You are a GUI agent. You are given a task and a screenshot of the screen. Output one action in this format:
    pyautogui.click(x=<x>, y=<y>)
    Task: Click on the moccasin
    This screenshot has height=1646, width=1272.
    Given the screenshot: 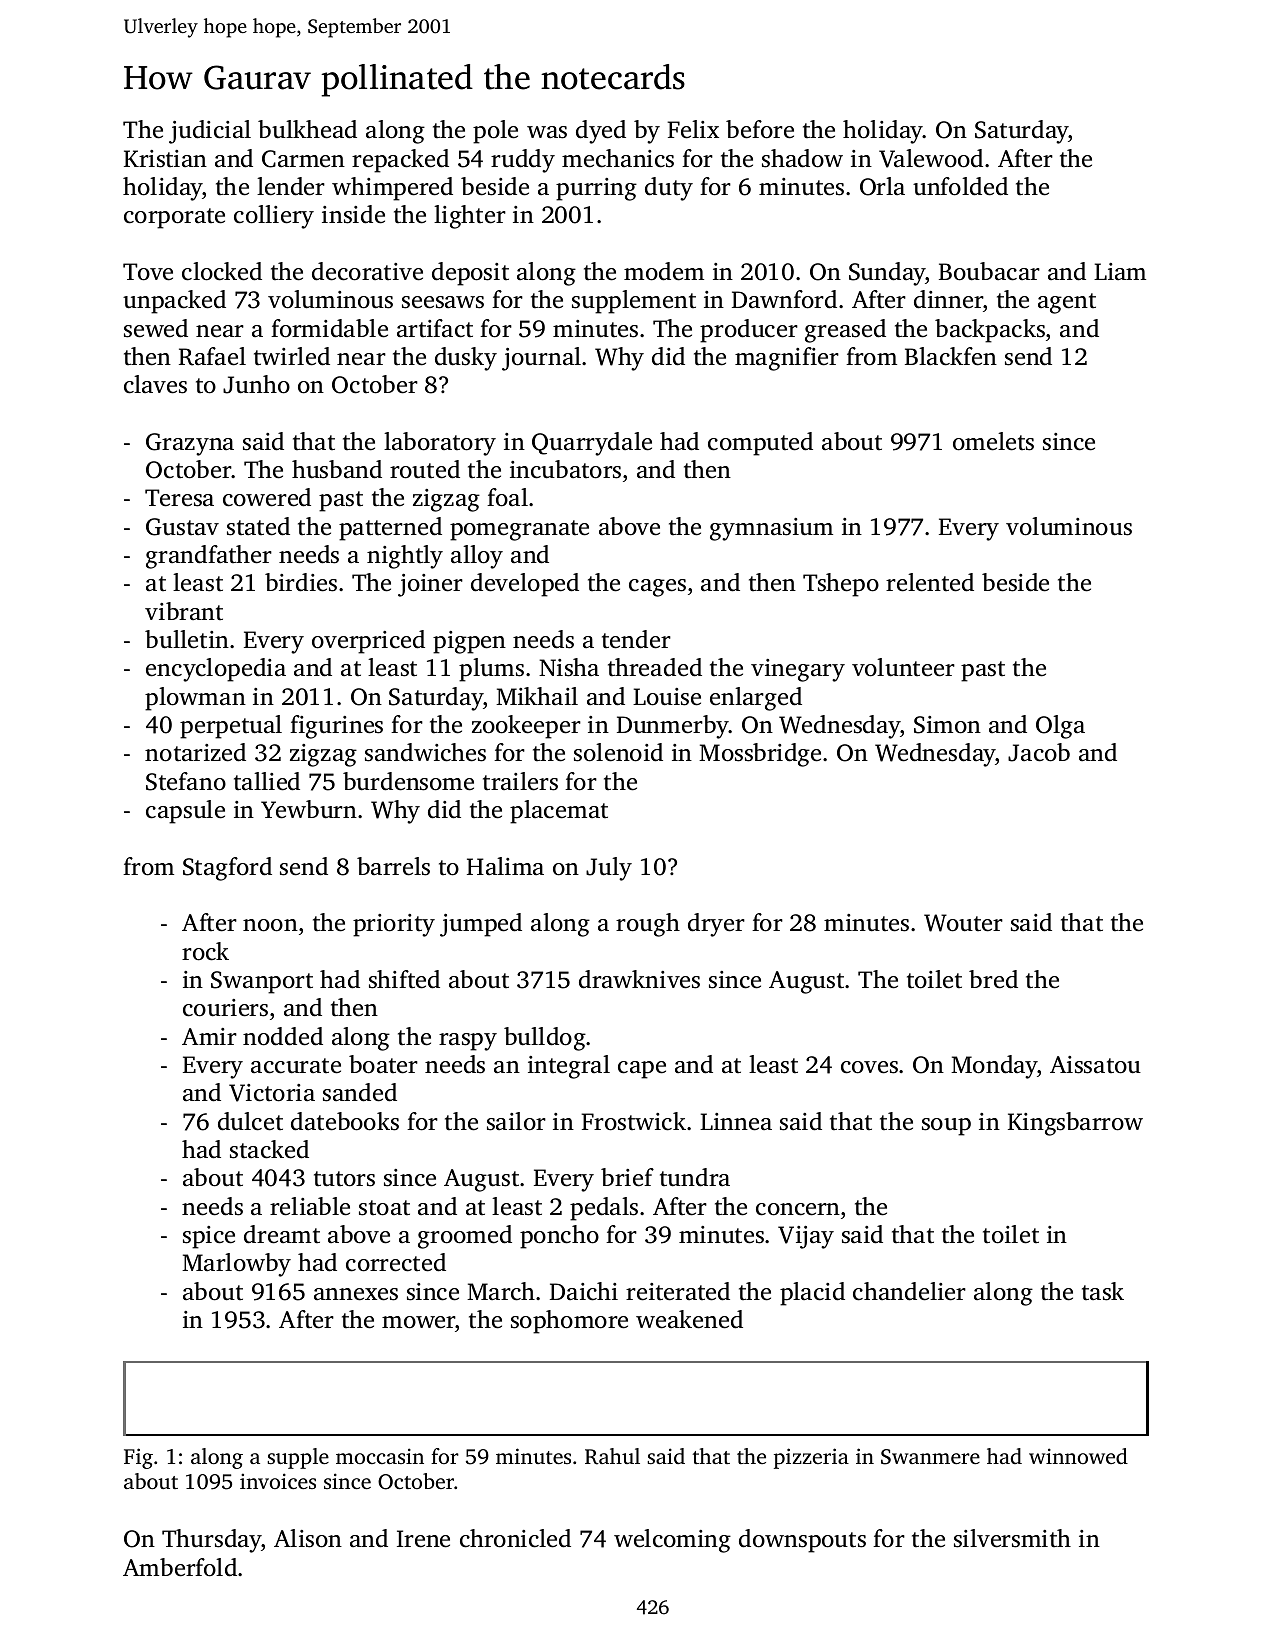 What is the action you would take?
    pyautogui.click(x=380, y=1456)
